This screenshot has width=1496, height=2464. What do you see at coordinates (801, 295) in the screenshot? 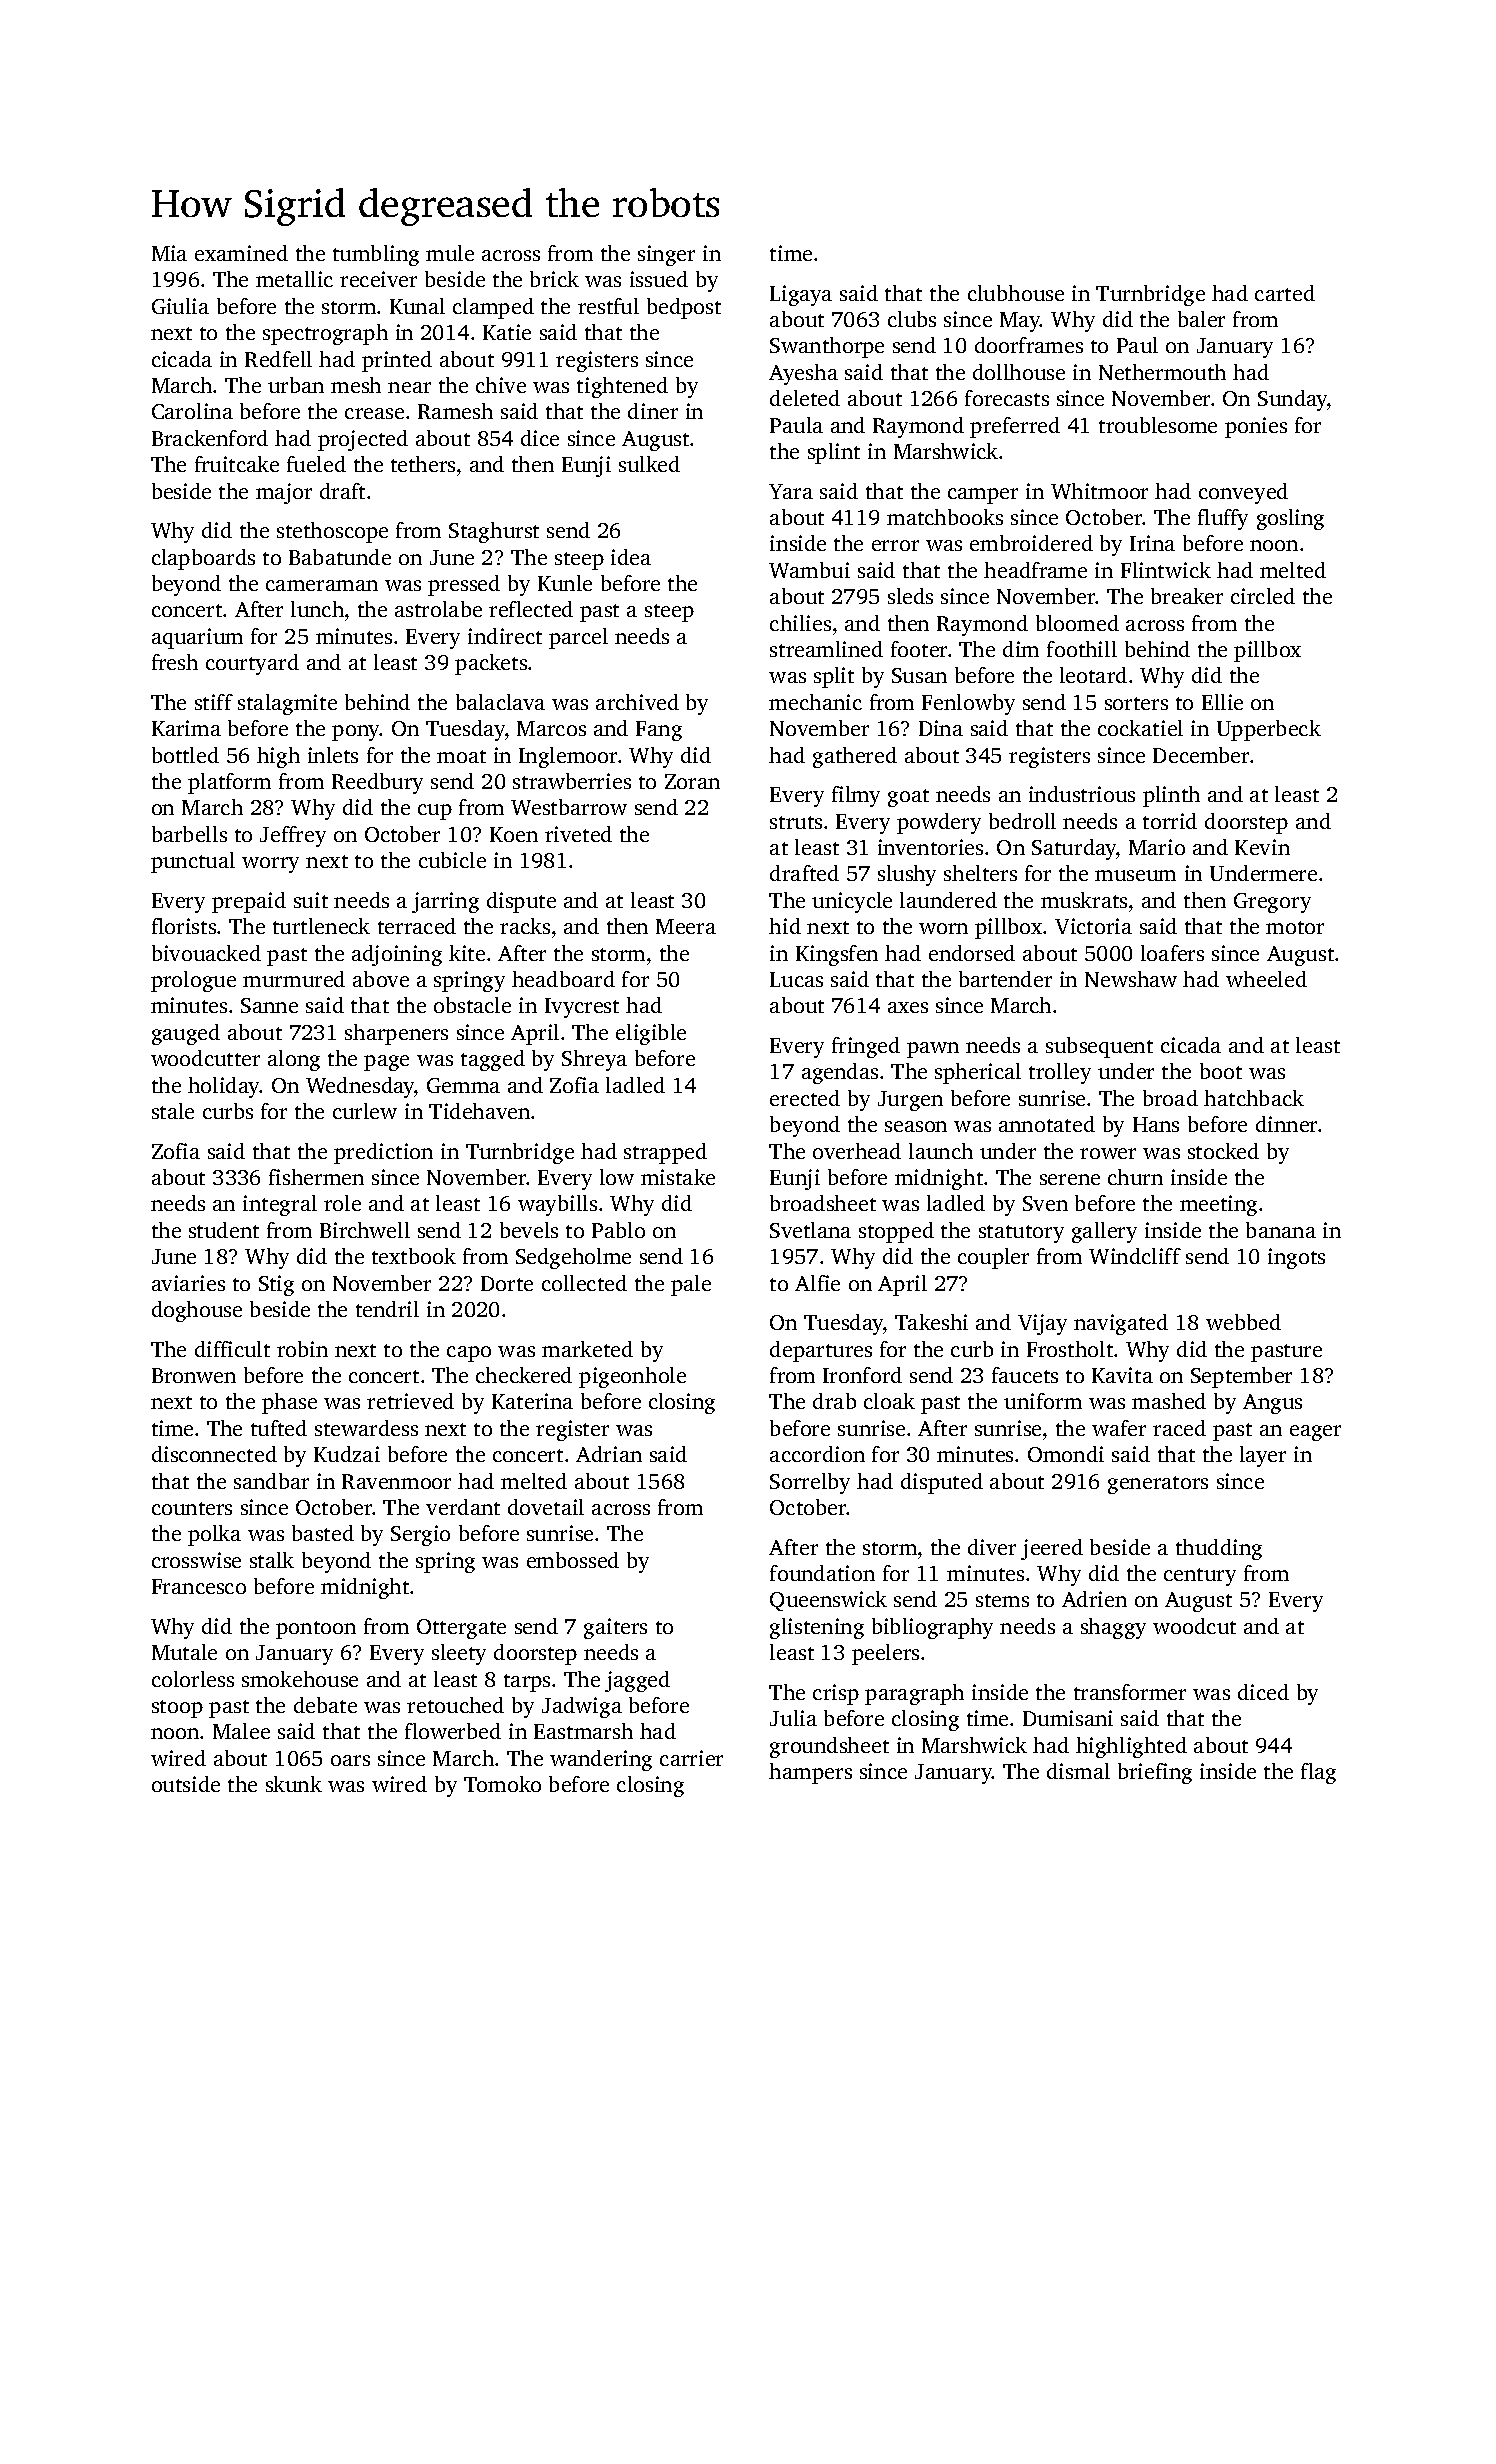
I see `Ligaya` at bounding box center [801, 295].
